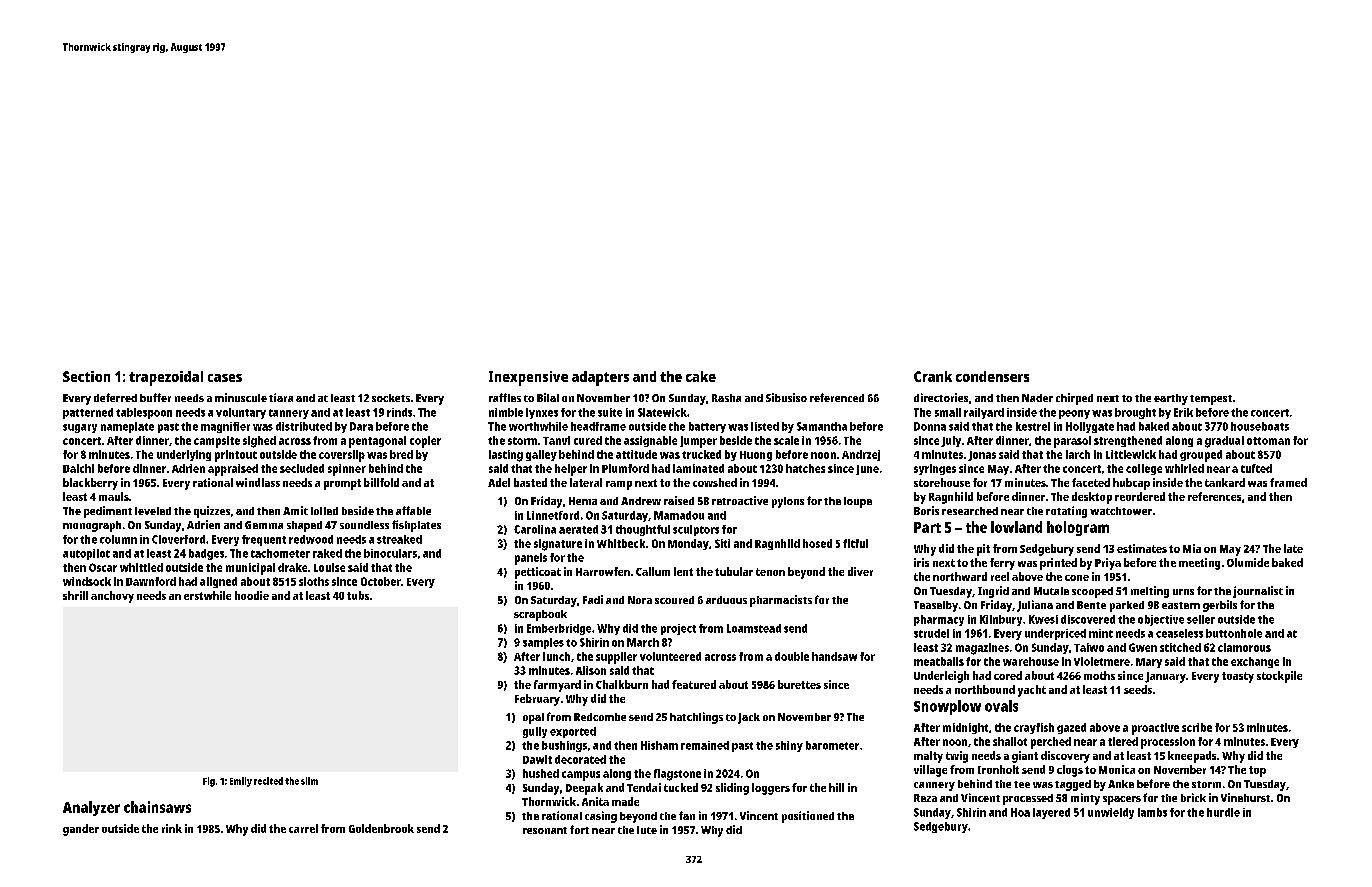  Describe the element at coordinates (1102, 661) in the document. I see `Violetmere` at that location.
